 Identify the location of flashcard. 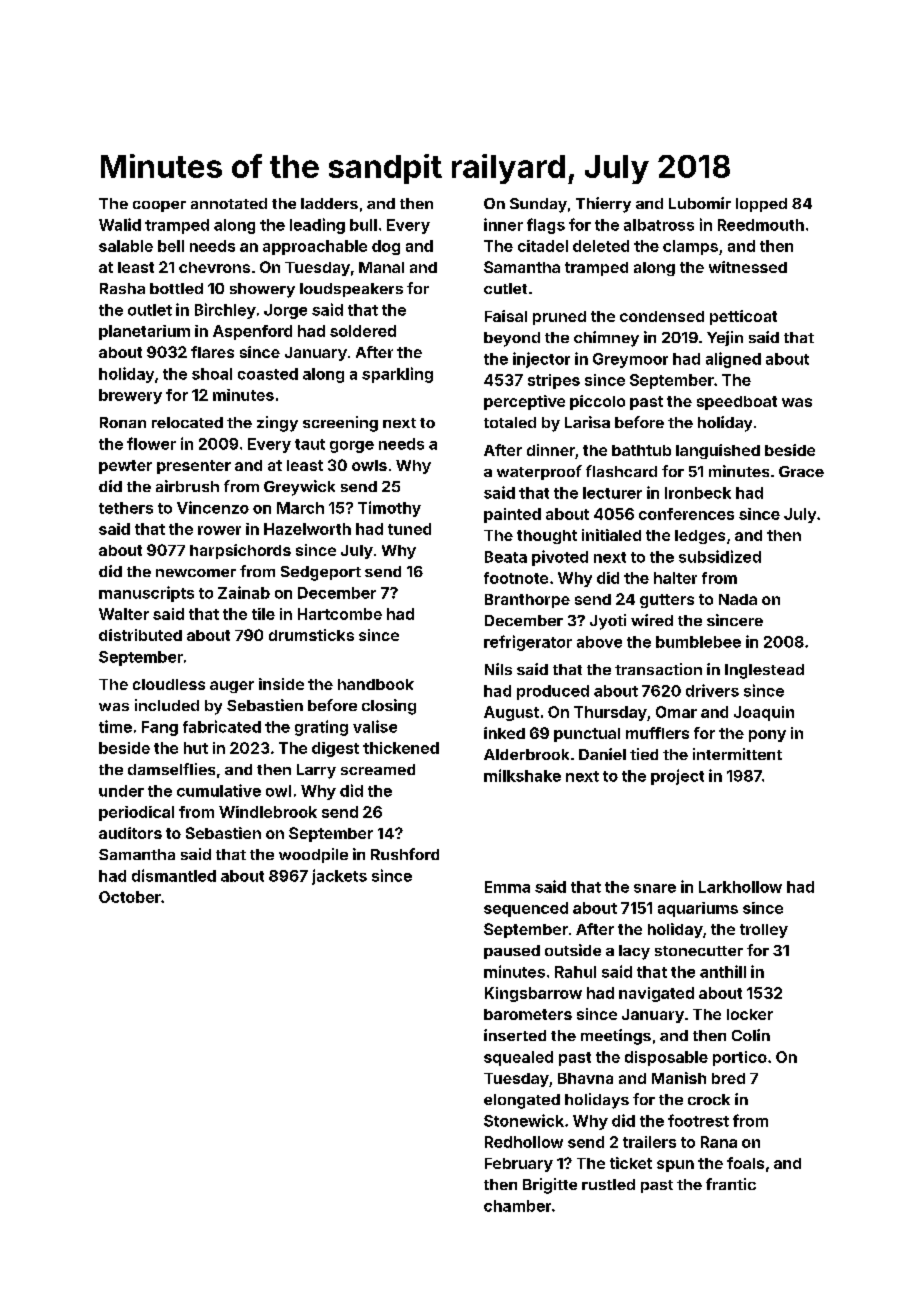
(621, 471).
